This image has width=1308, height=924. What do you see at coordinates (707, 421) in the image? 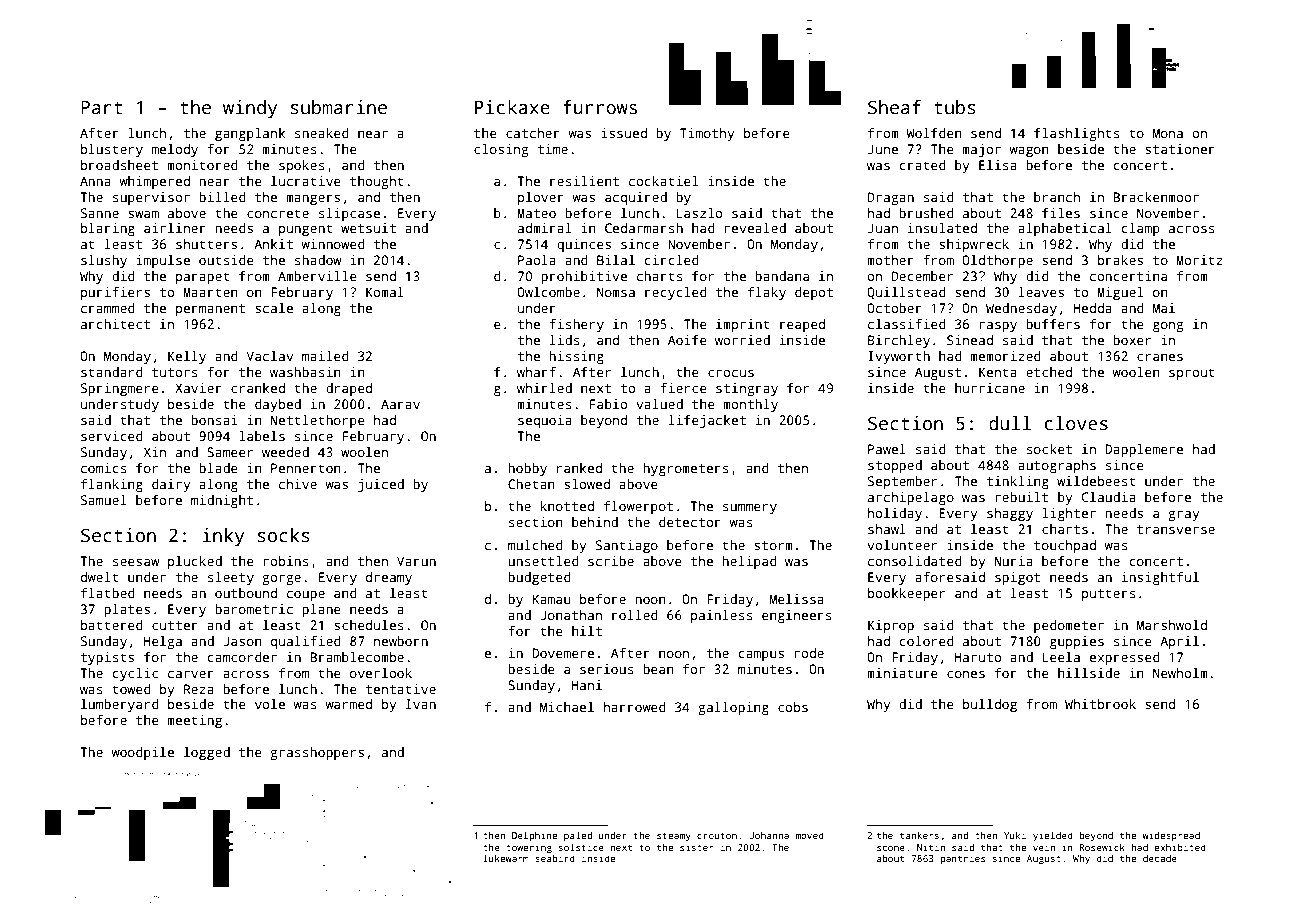
I see `lifejacket` at bounding box center [707, 421].
